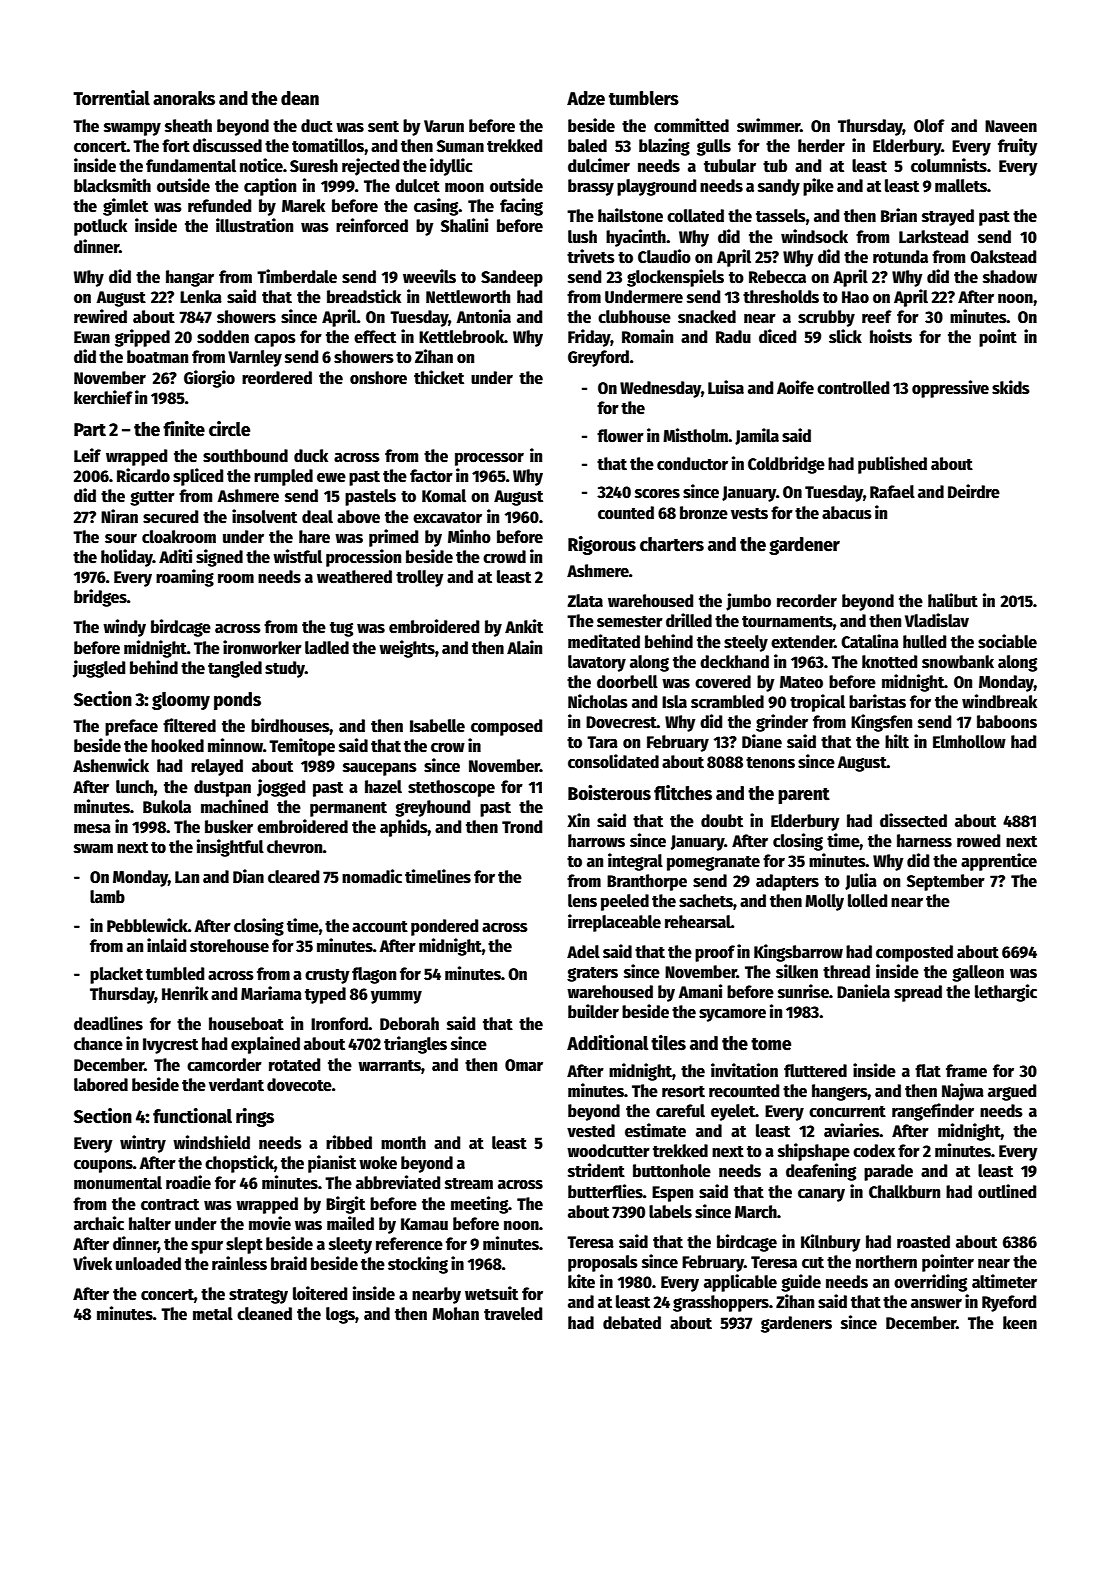  I want to click on parent, so click(804, 796).
